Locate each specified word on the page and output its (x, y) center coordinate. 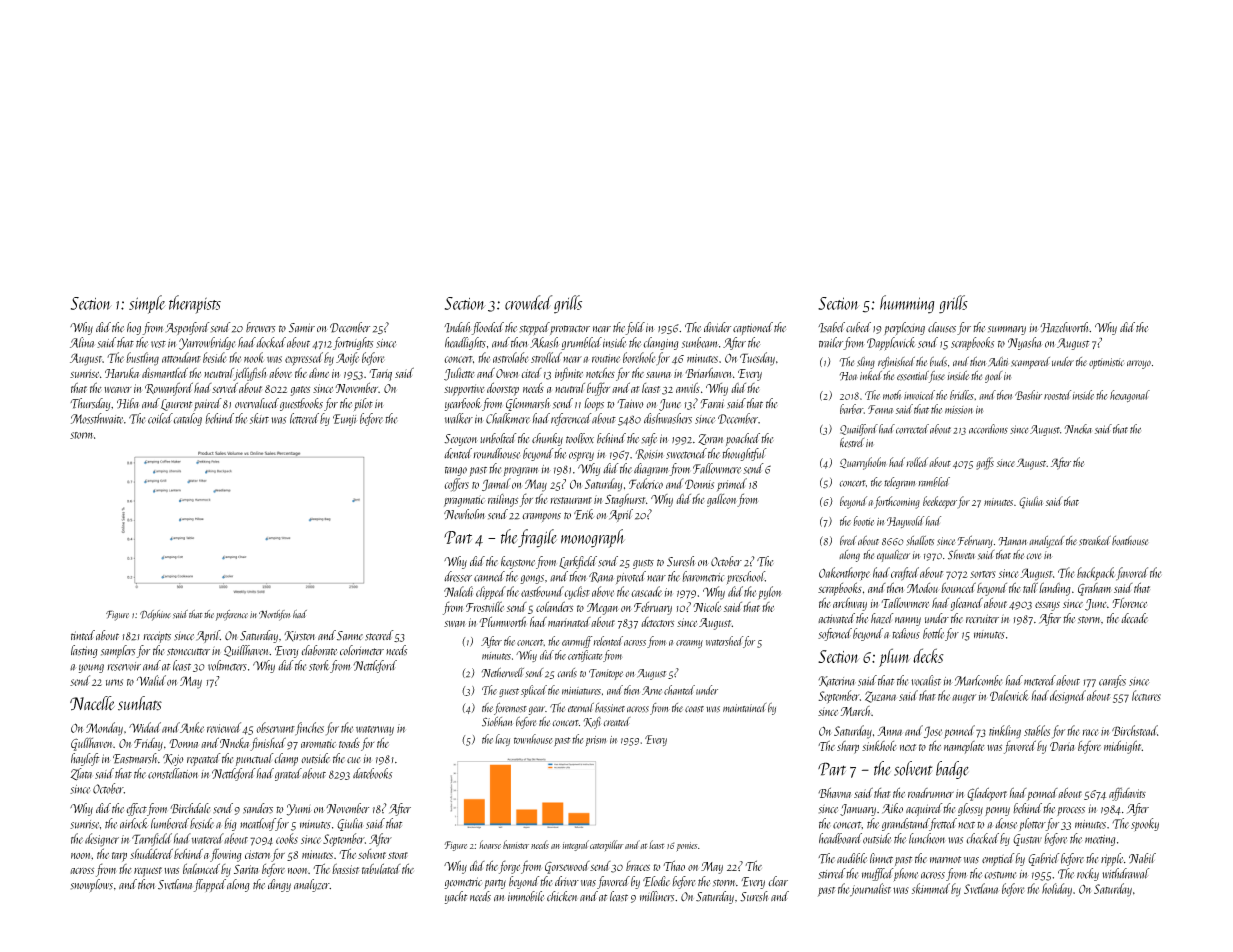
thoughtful (744, 454)
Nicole (707, 606)
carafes (1112, 681)
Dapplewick (891, 344)
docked (271, 342)
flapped (210, 885)
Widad (145, 727)
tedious (906, 633)
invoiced (919, 395)
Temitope (606, 674)
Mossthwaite (97, 418)
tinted (83, 635)
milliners (657, 896)
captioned (753, 328)
